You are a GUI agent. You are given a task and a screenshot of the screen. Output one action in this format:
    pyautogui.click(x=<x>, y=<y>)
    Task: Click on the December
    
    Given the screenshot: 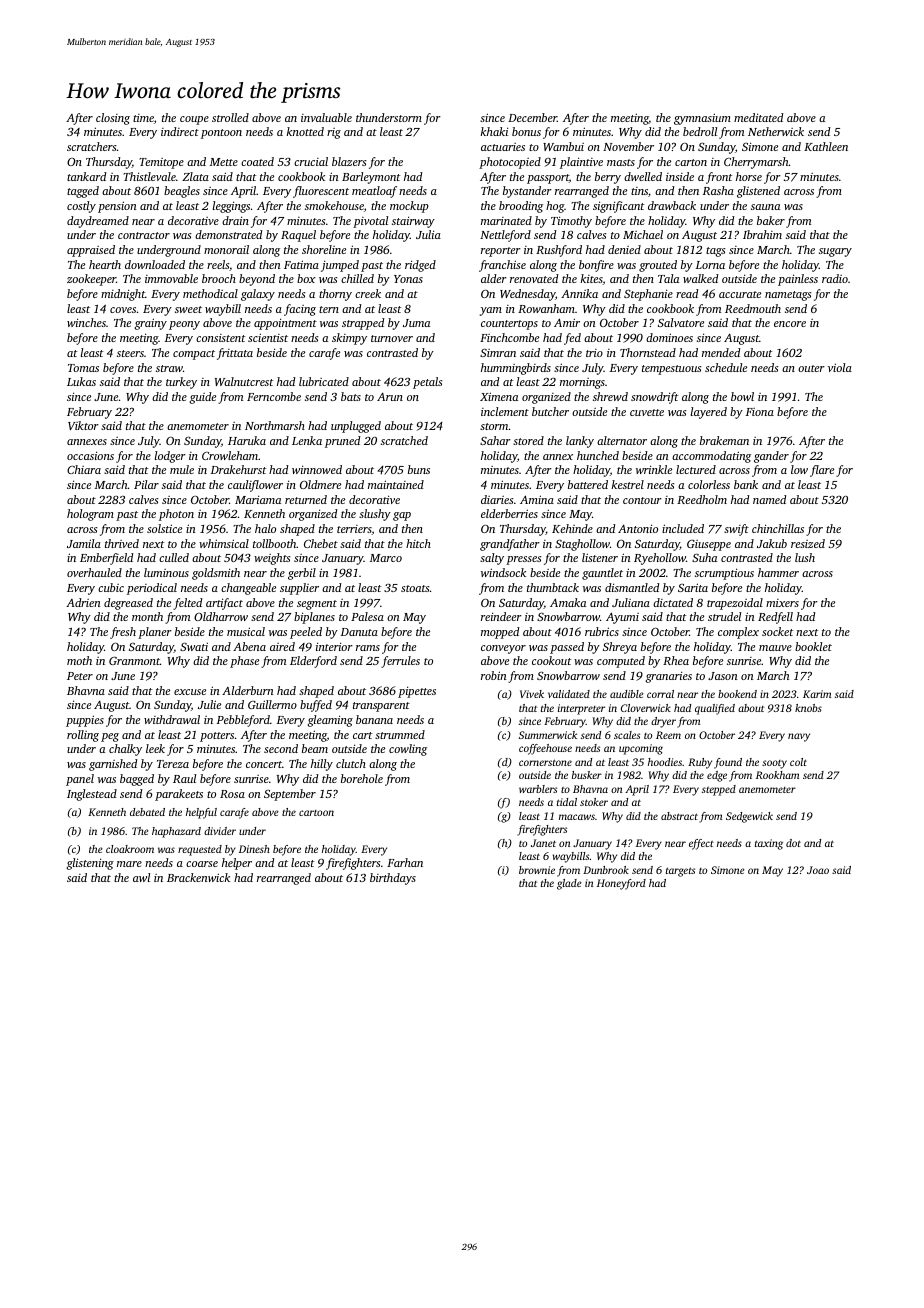 What is the action you would take?
    pyautogui.click(x=532, y=117)
